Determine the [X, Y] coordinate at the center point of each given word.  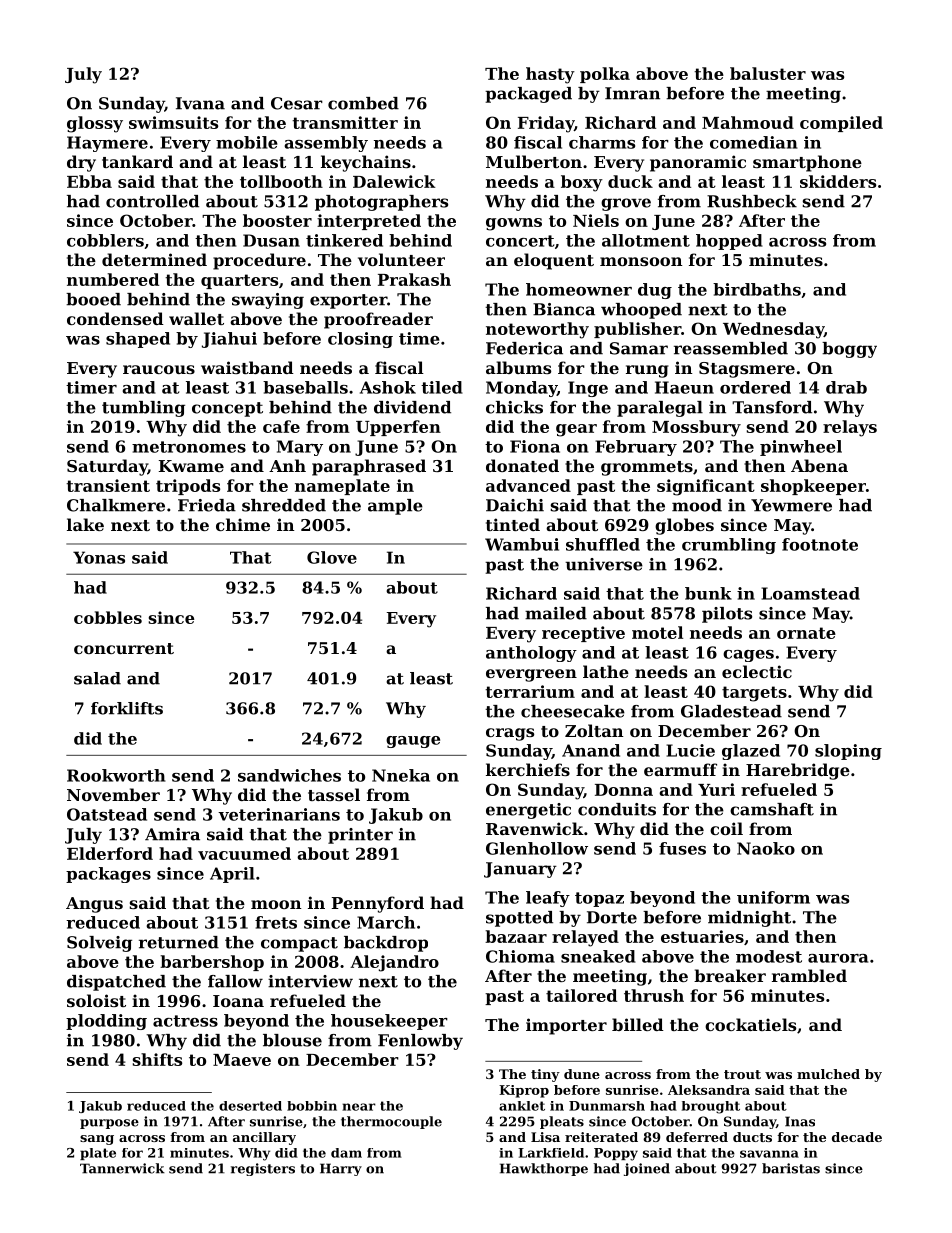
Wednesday [773, 330]
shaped [138, 340]
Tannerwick [122, 1168]
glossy [95, 124]
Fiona [535, 446]
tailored [581, 995]
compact [299, 944]
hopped [729, 242]
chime [243, 524]
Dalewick [394, 181]
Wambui [522, 544]
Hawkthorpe [544, 1169]
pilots [727, 615]
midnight [749, 919]
